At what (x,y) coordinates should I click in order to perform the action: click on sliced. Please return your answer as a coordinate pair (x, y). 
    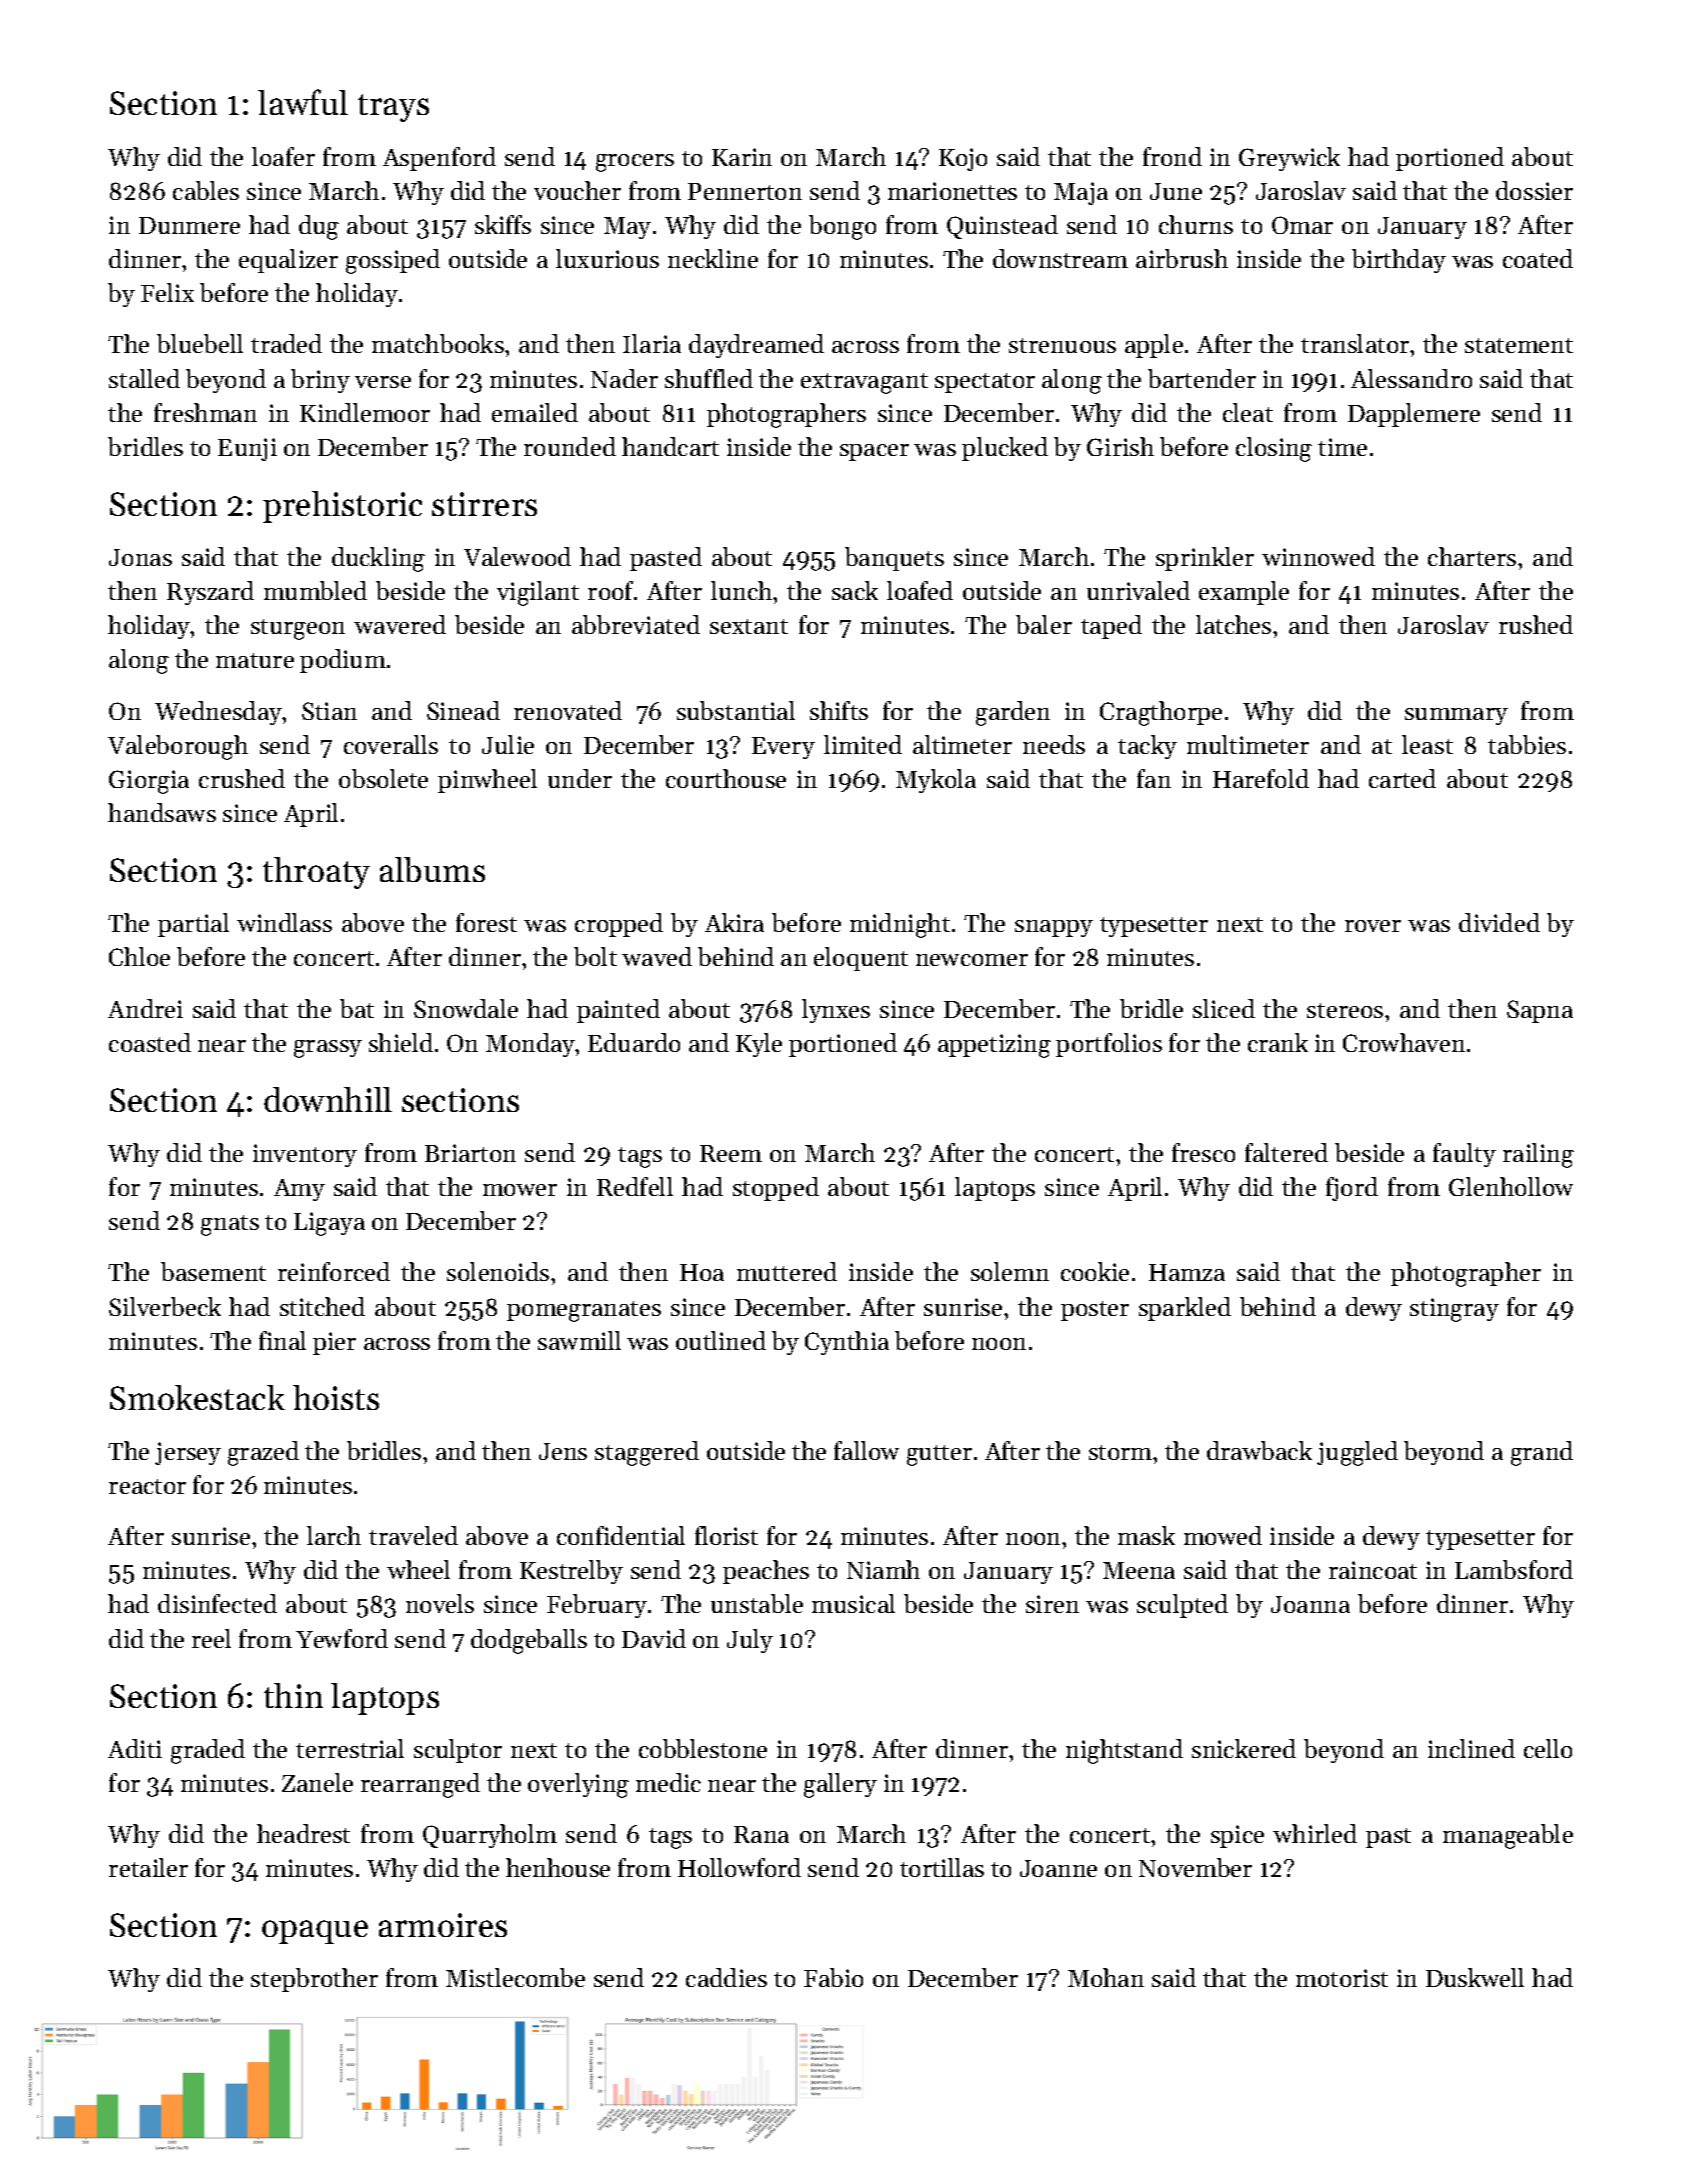
    Looking at the image, I should click on (1224, 1008).
